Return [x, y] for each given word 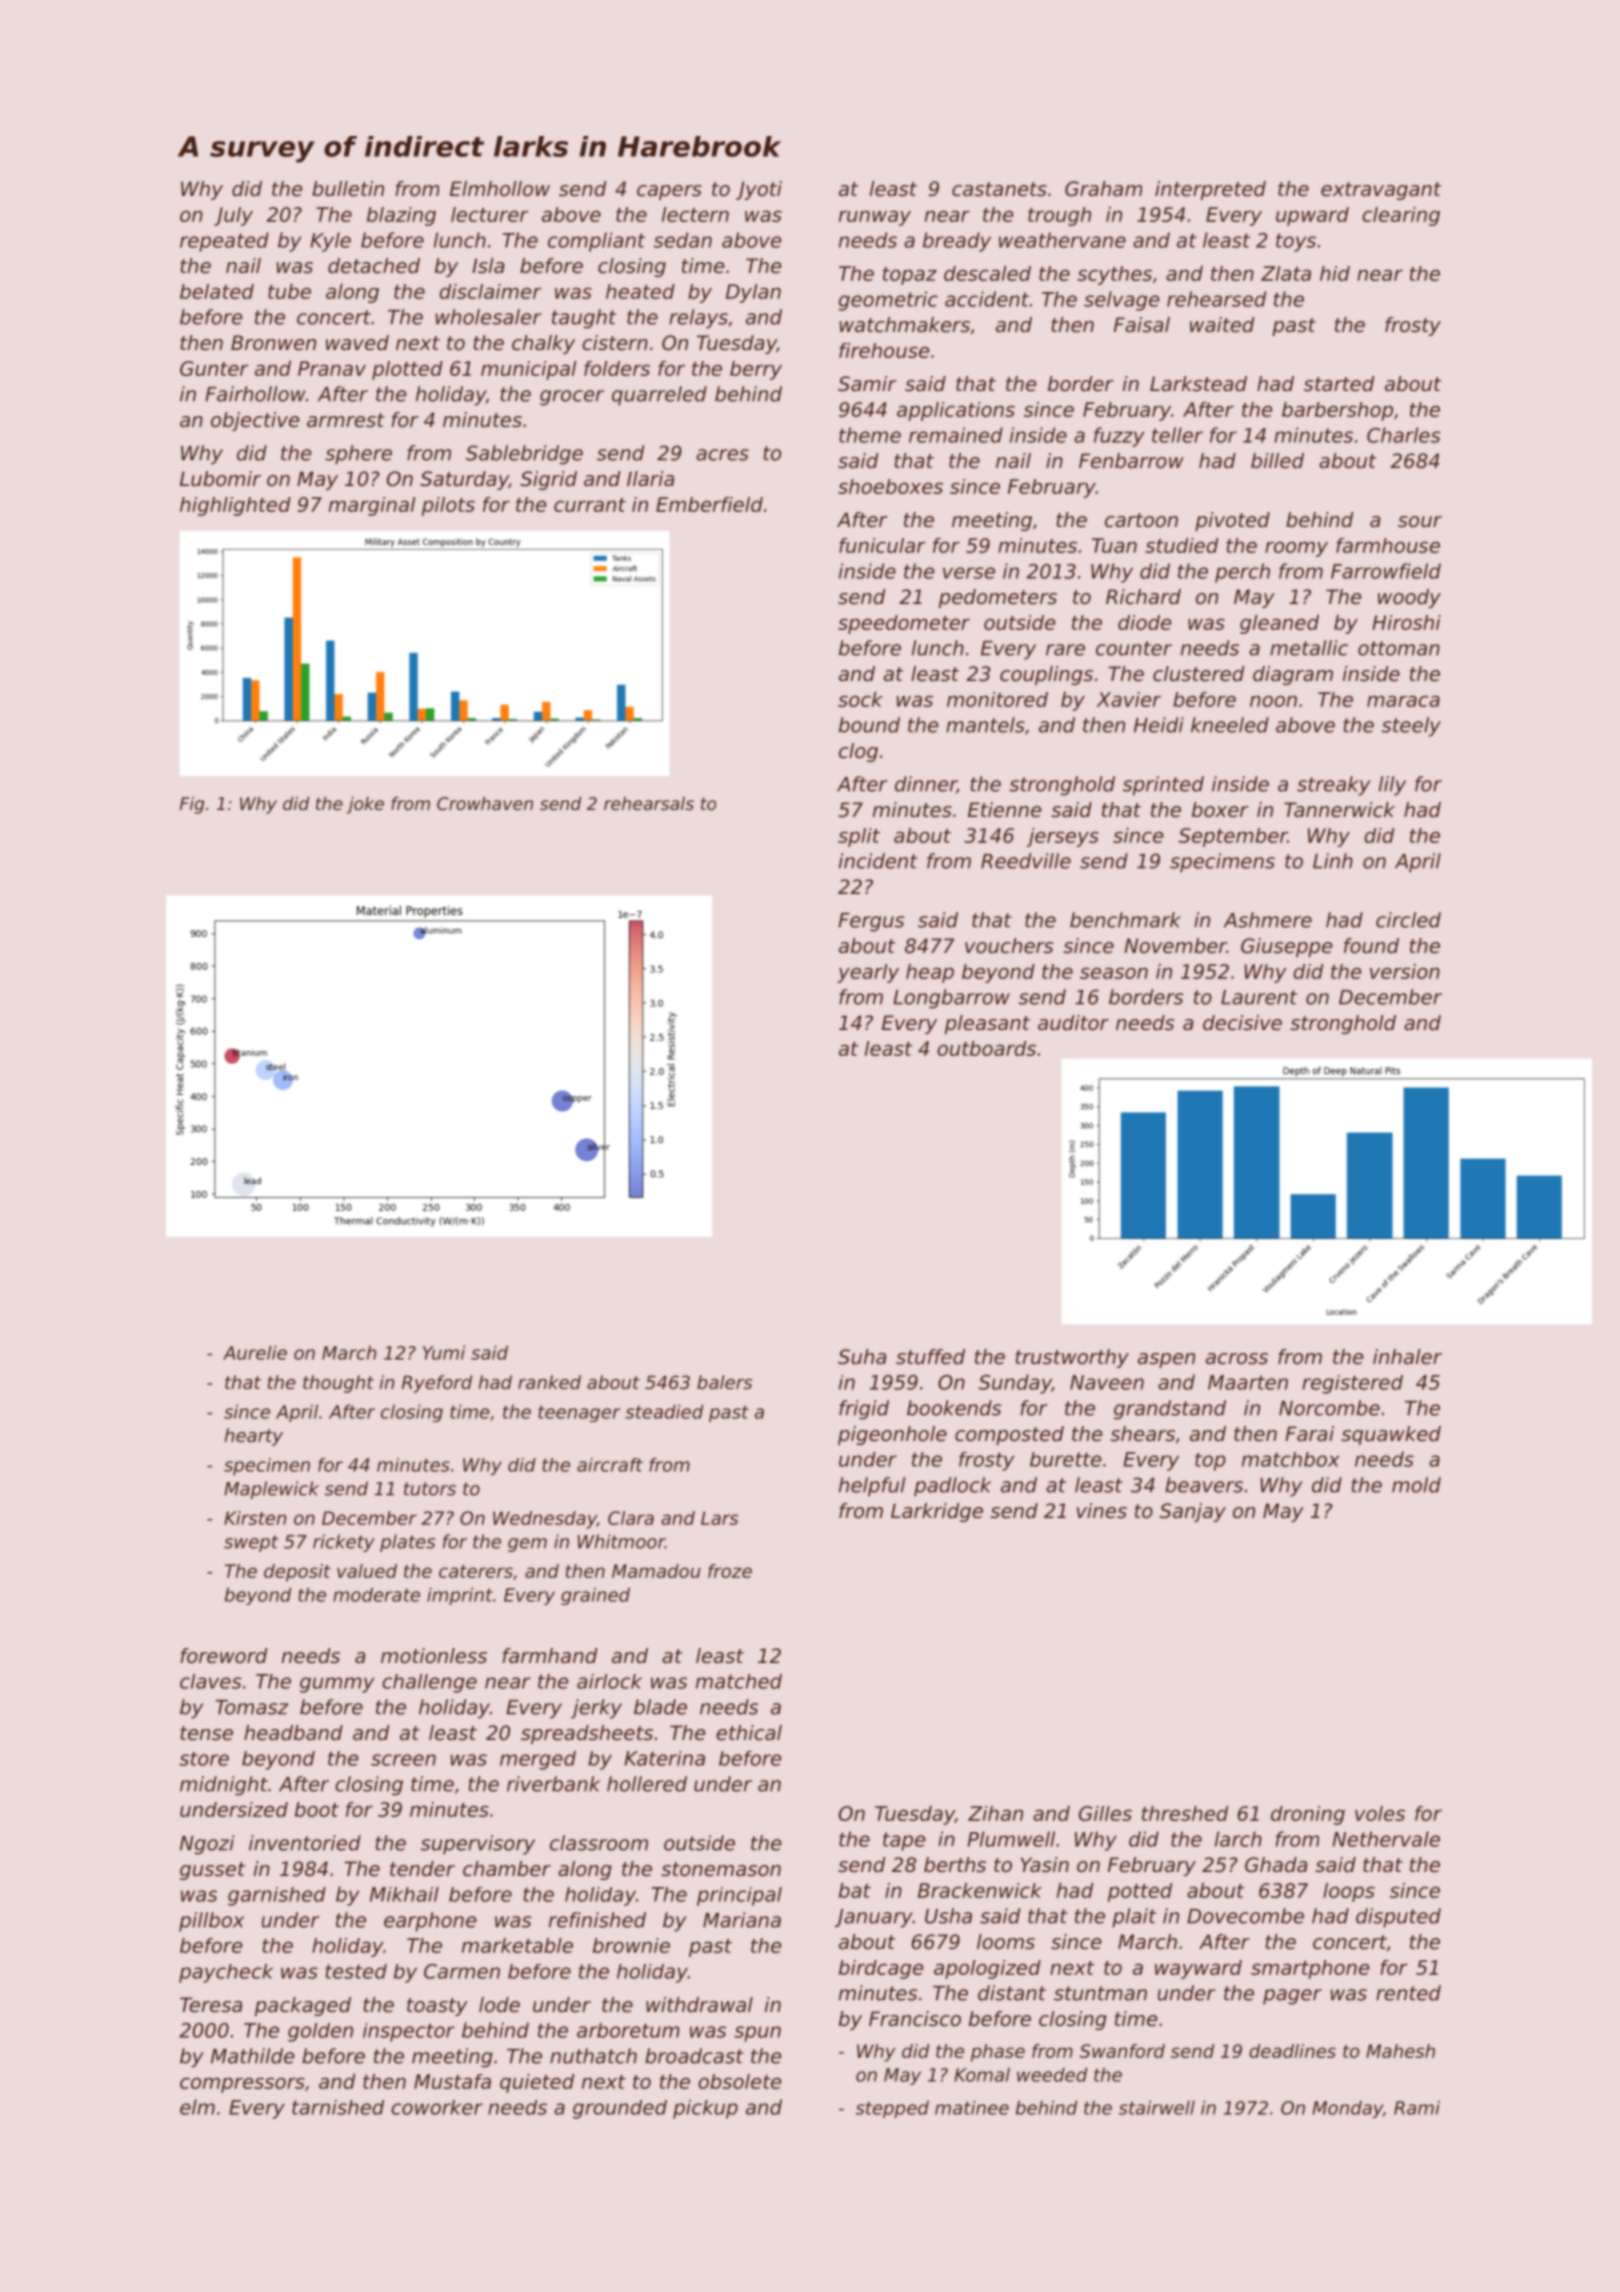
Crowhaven [485, 803]
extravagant [1381, 191]
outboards [986, 1048]
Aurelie [255, 1352]
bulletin [348, 189]
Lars [719, 1518]
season [1114, 973]
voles [1380, 1813]
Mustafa [452, 2081]
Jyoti [759, 190]
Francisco [915, 2019]
